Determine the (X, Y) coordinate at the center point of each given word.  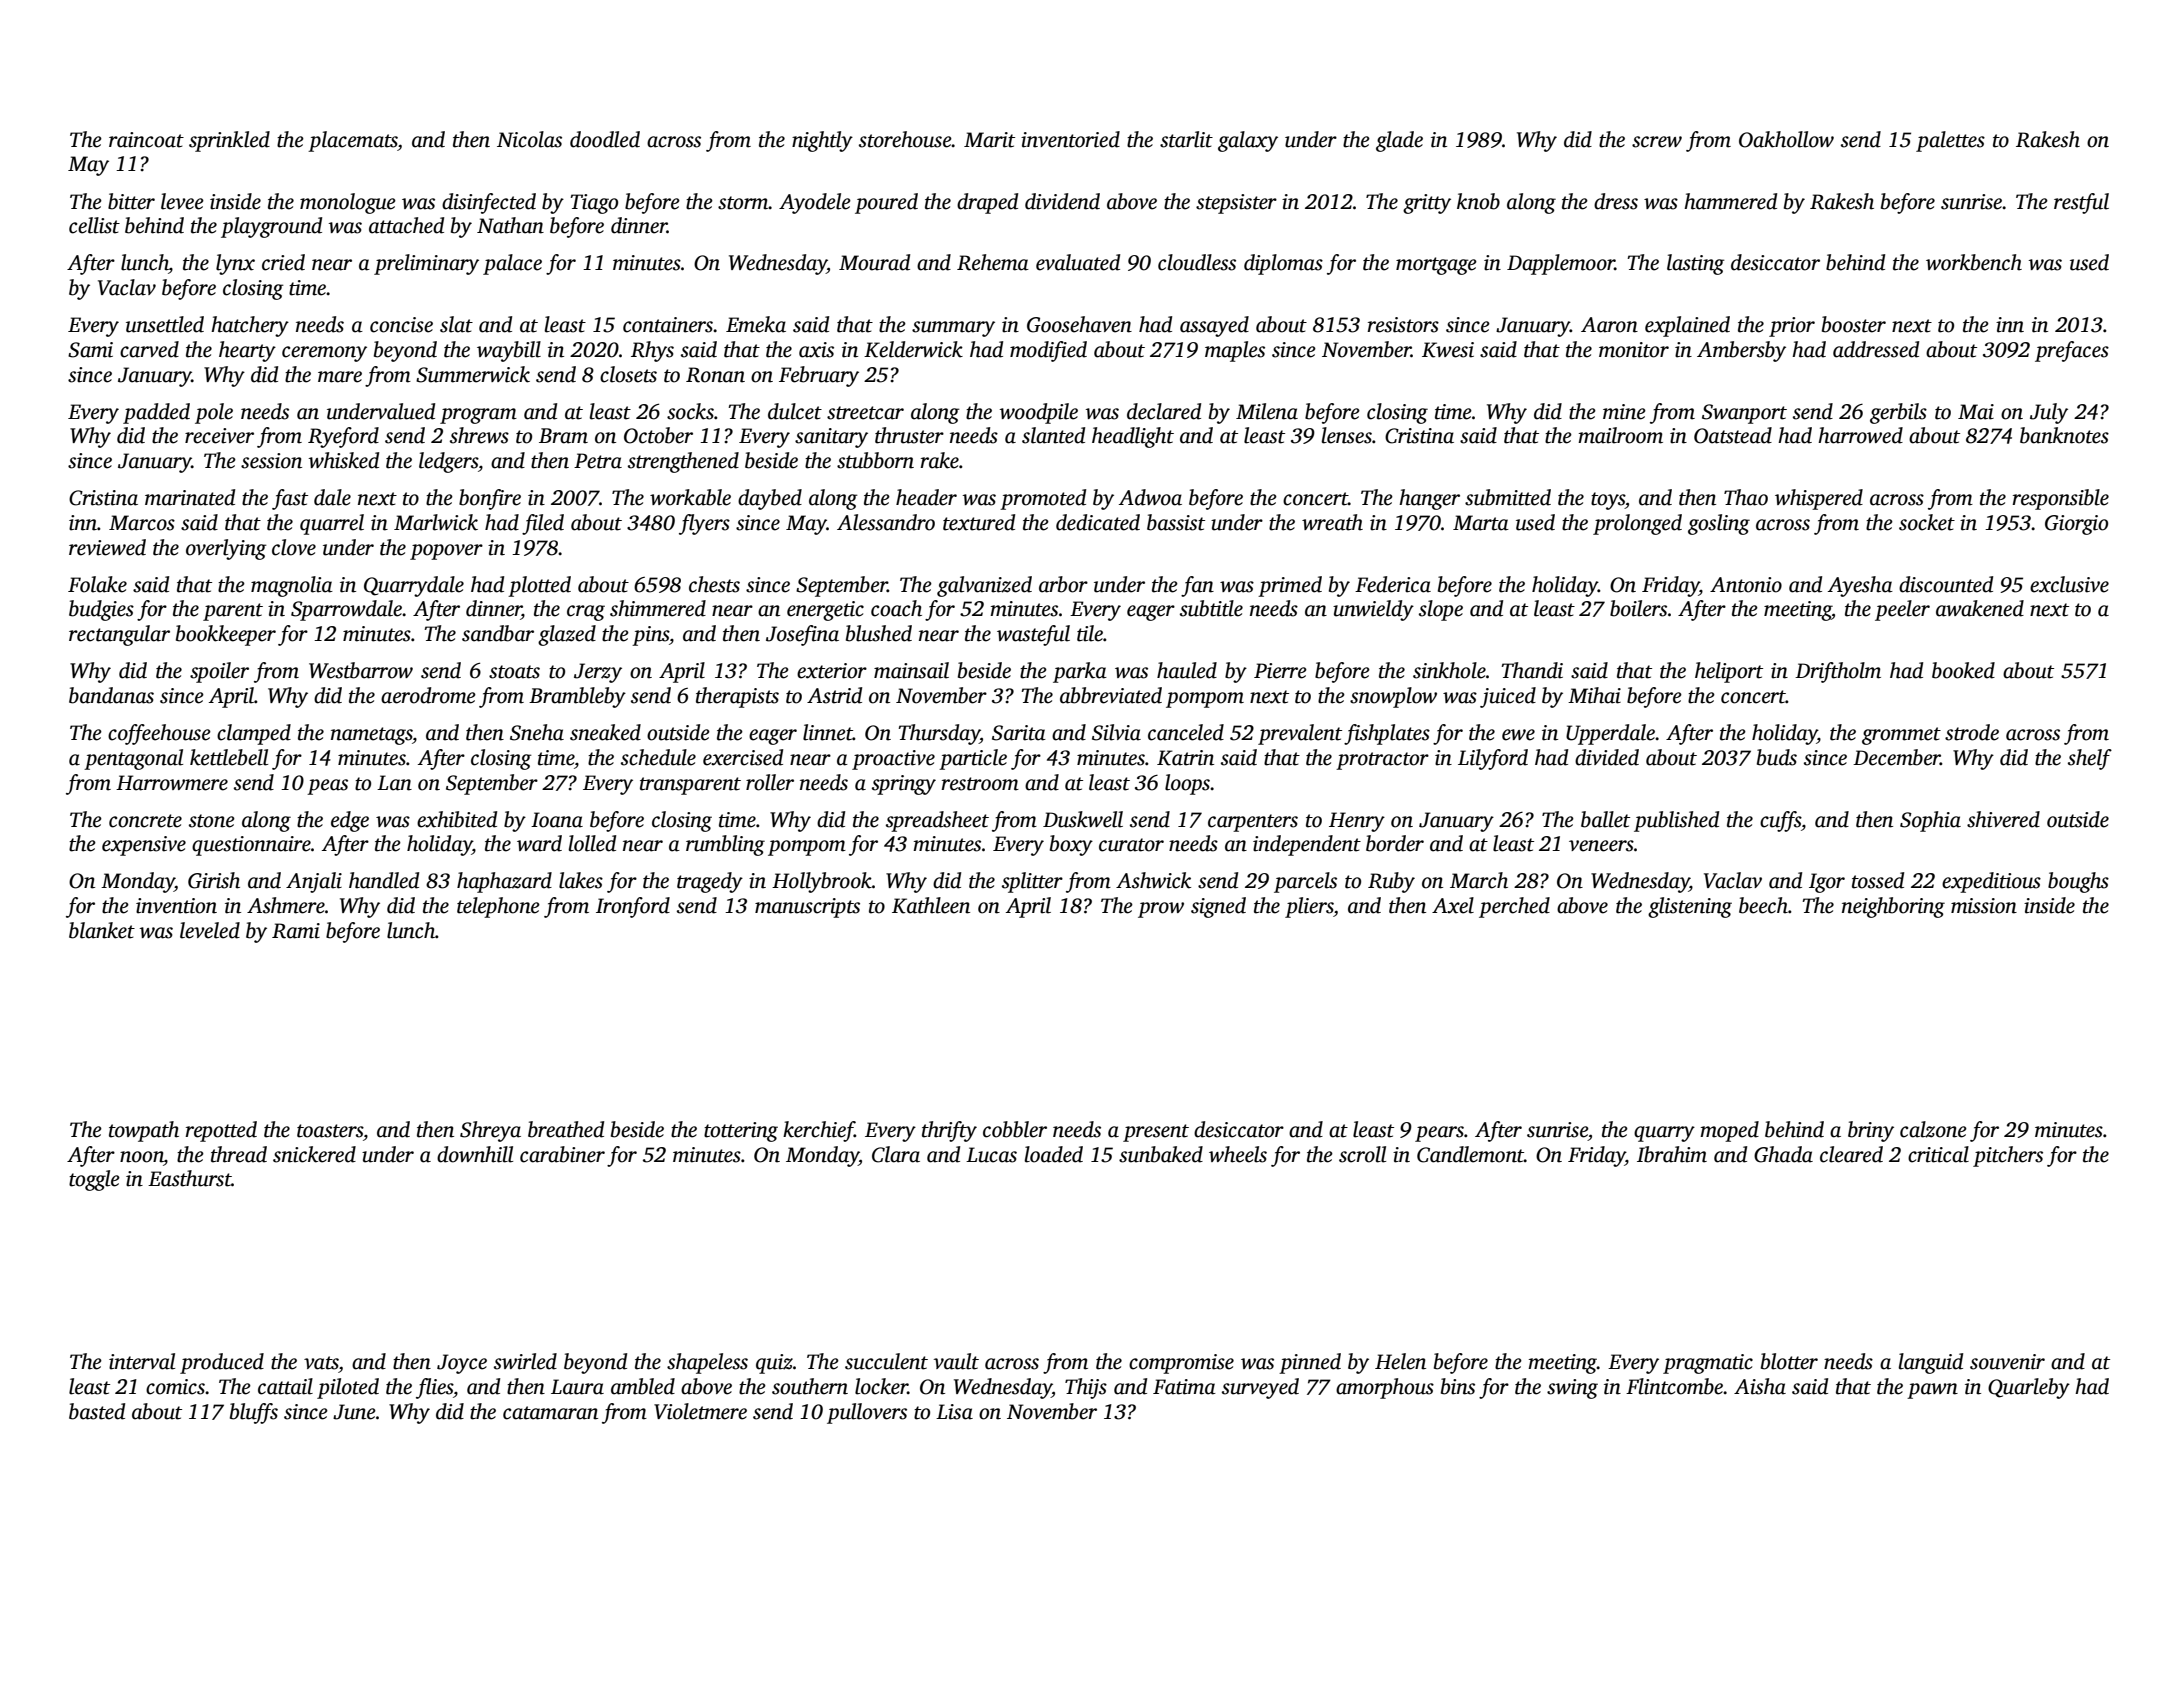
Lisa (954, 1412)
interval (142, 1361)
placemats (353, 141)
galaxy (1248, 141)
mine (1624, 412)
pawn (1932, 1391)
